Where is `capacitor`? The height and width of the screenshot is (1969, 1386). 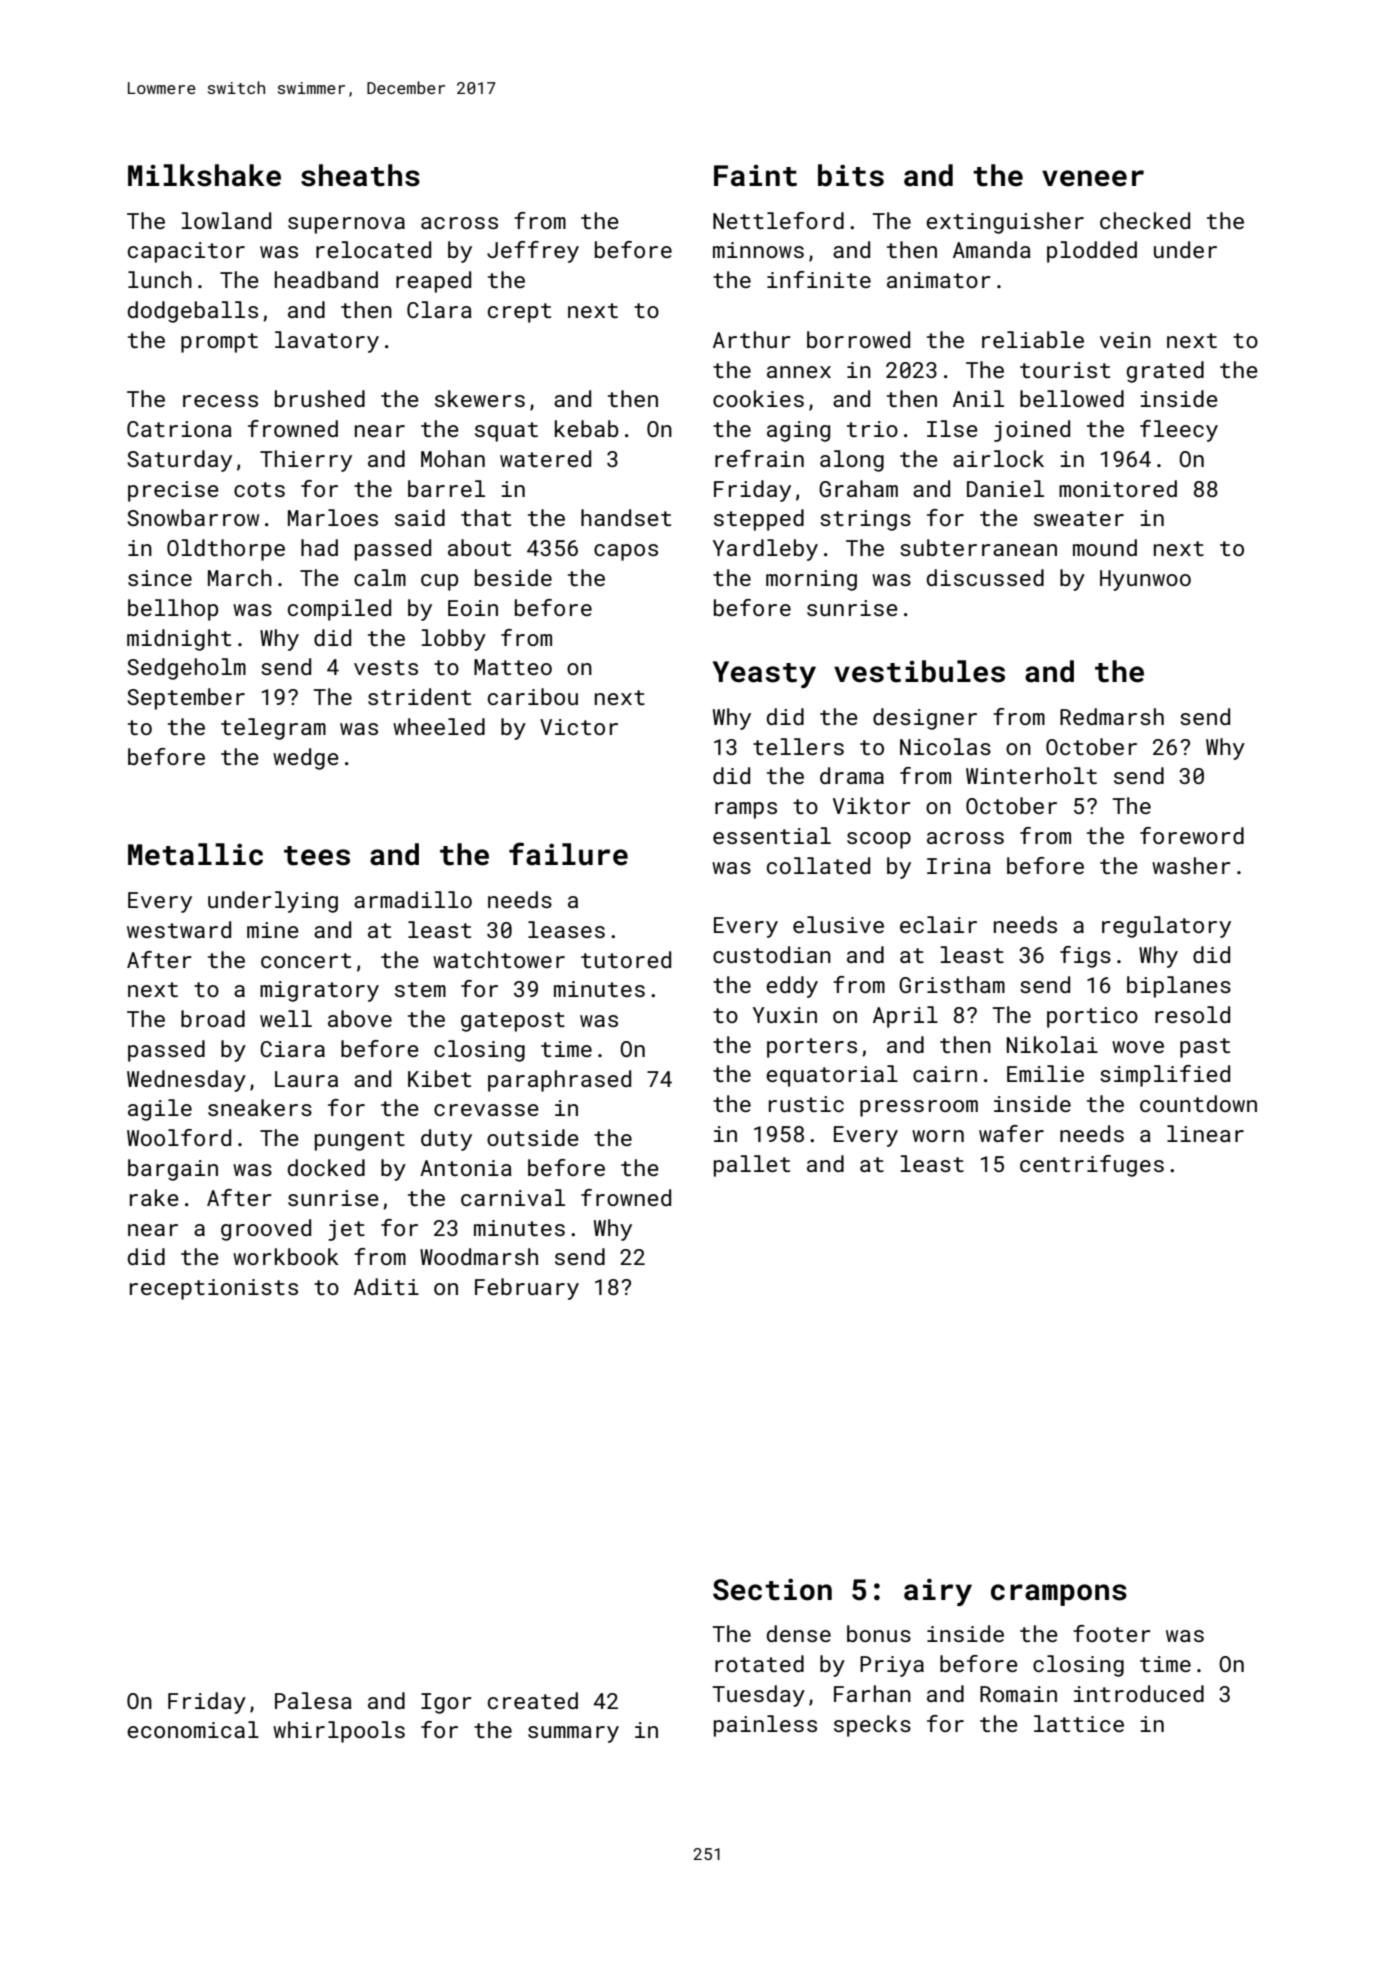
capacitor is located at coordinates (186, 252).
